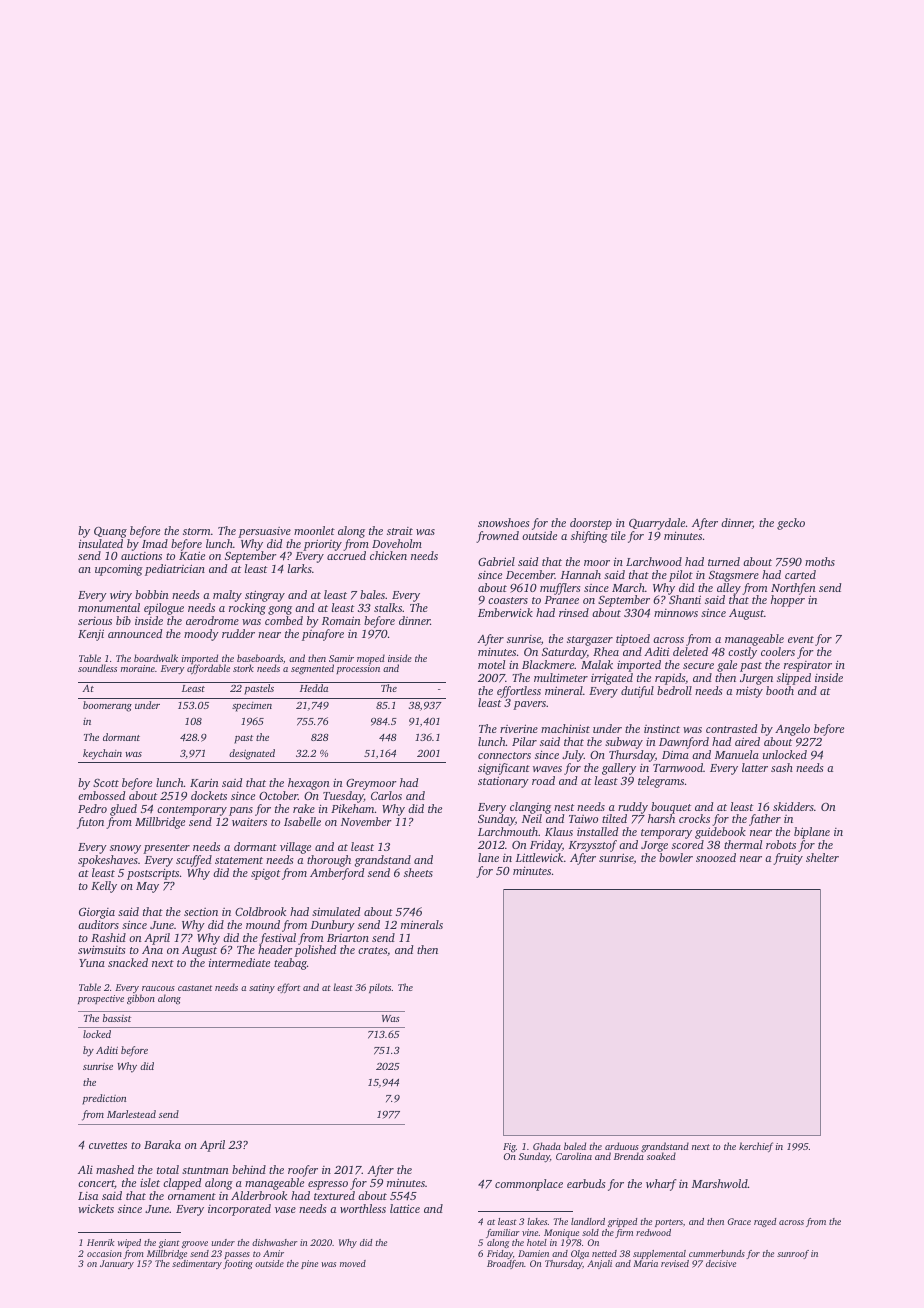 This page has width=924, height=1308. Describe the element at coordinates (822, 857) in the page. I see `shelter` at that location.
